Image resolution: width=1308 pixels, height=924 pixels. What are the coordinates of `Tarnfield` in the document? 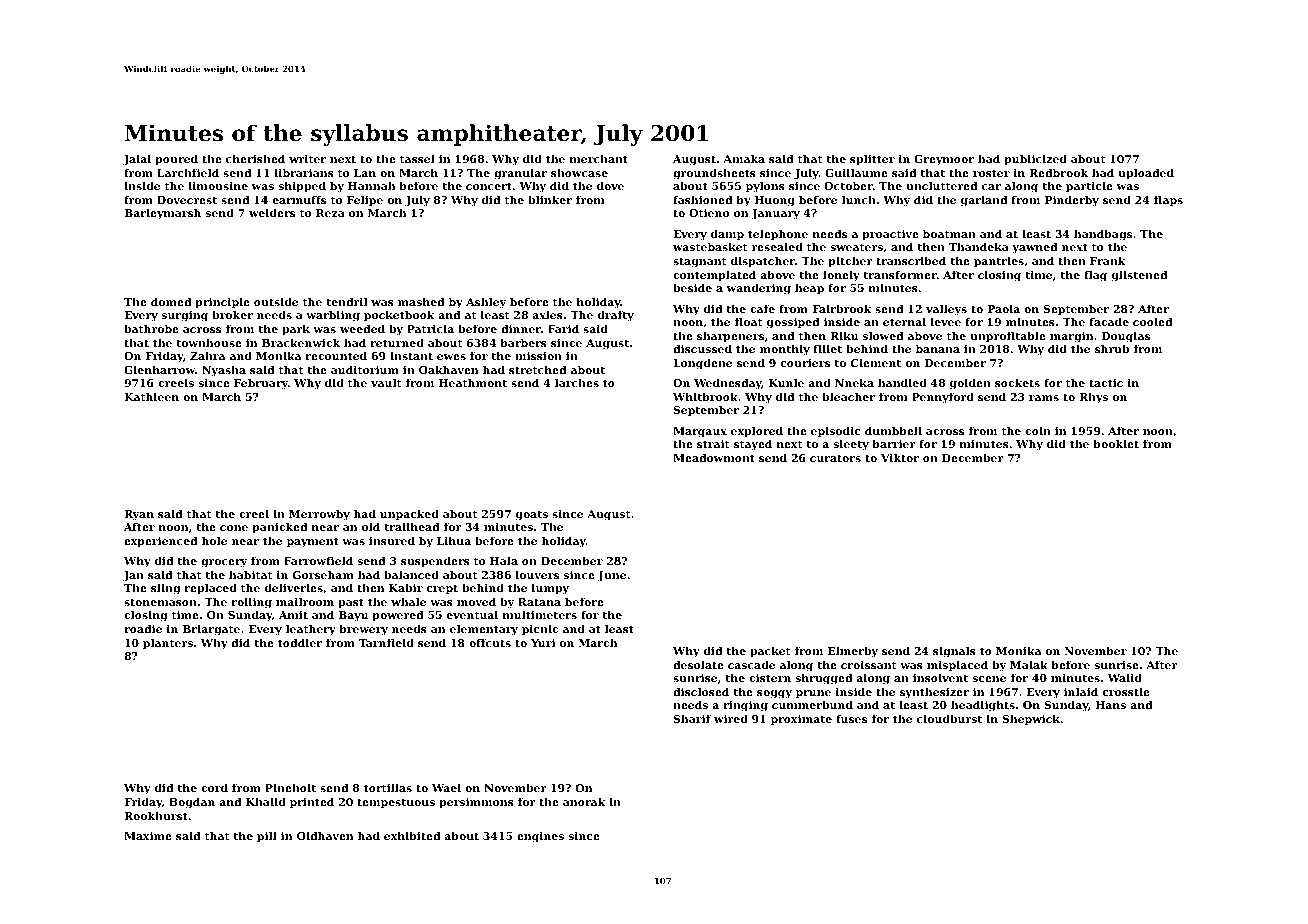 It's located at (386, 642).
